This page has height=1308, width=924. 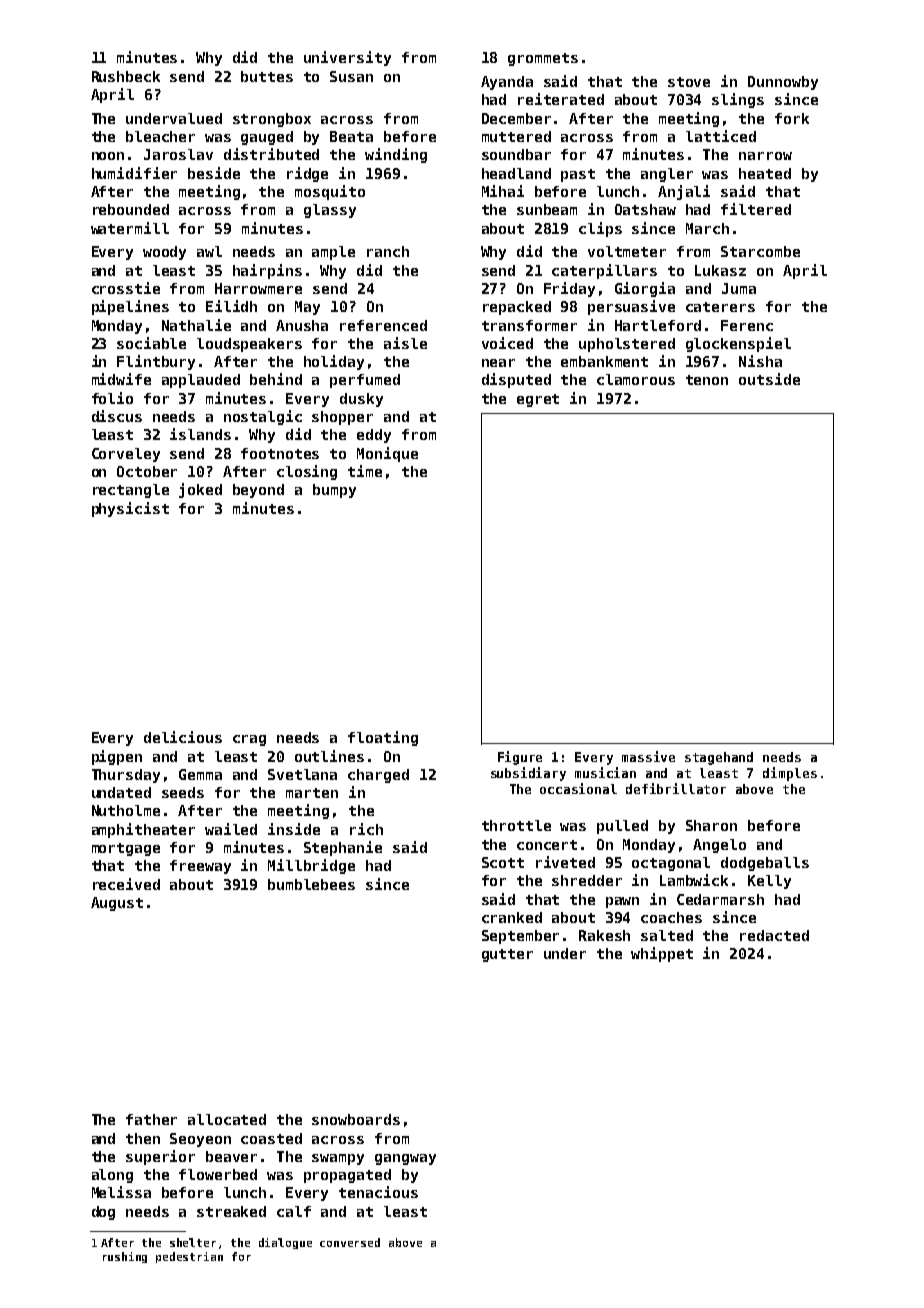 I want to click on dimples, so click(x=790, y=774).
